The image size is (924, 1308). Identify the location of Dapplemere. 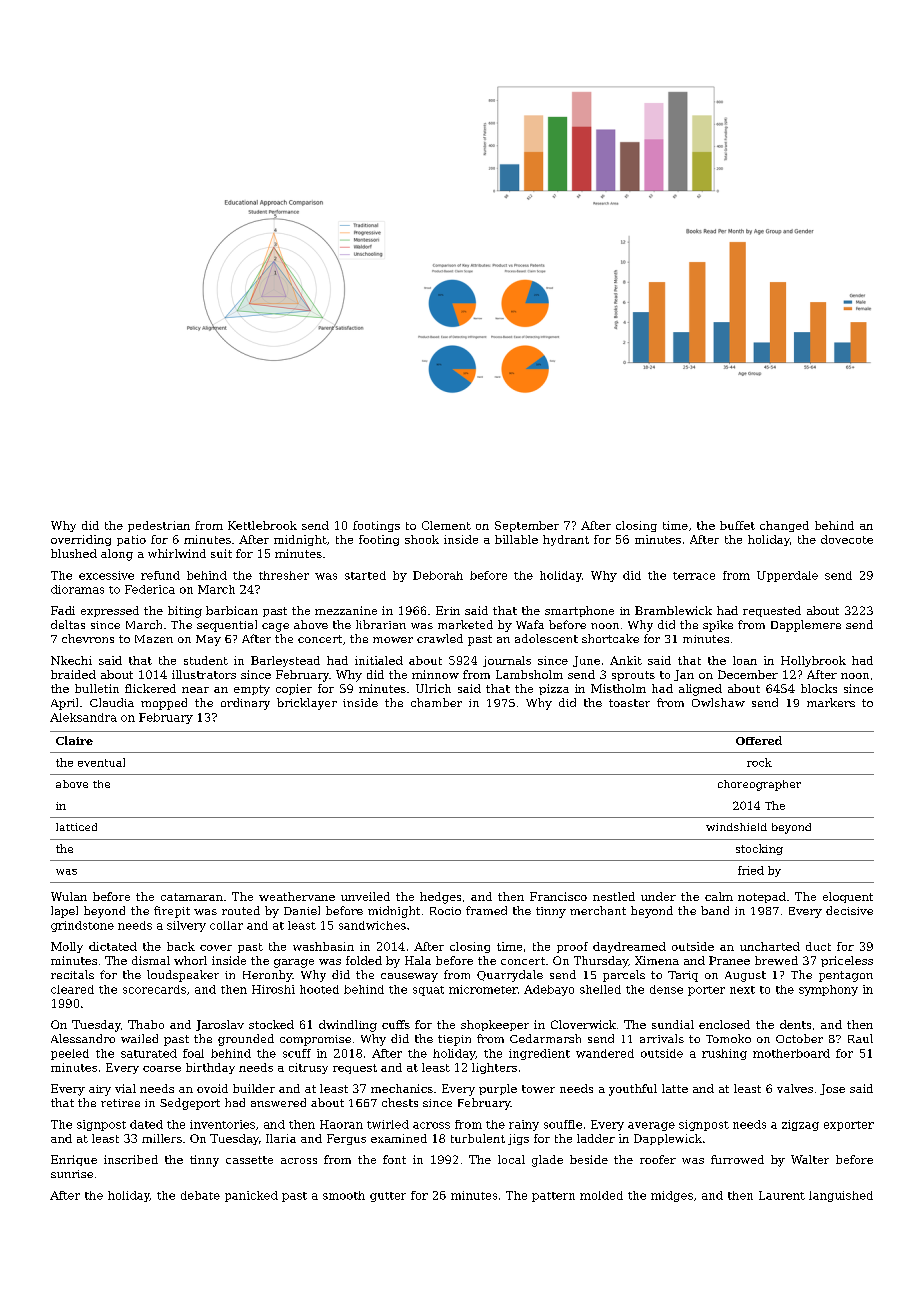
(806, 626).
